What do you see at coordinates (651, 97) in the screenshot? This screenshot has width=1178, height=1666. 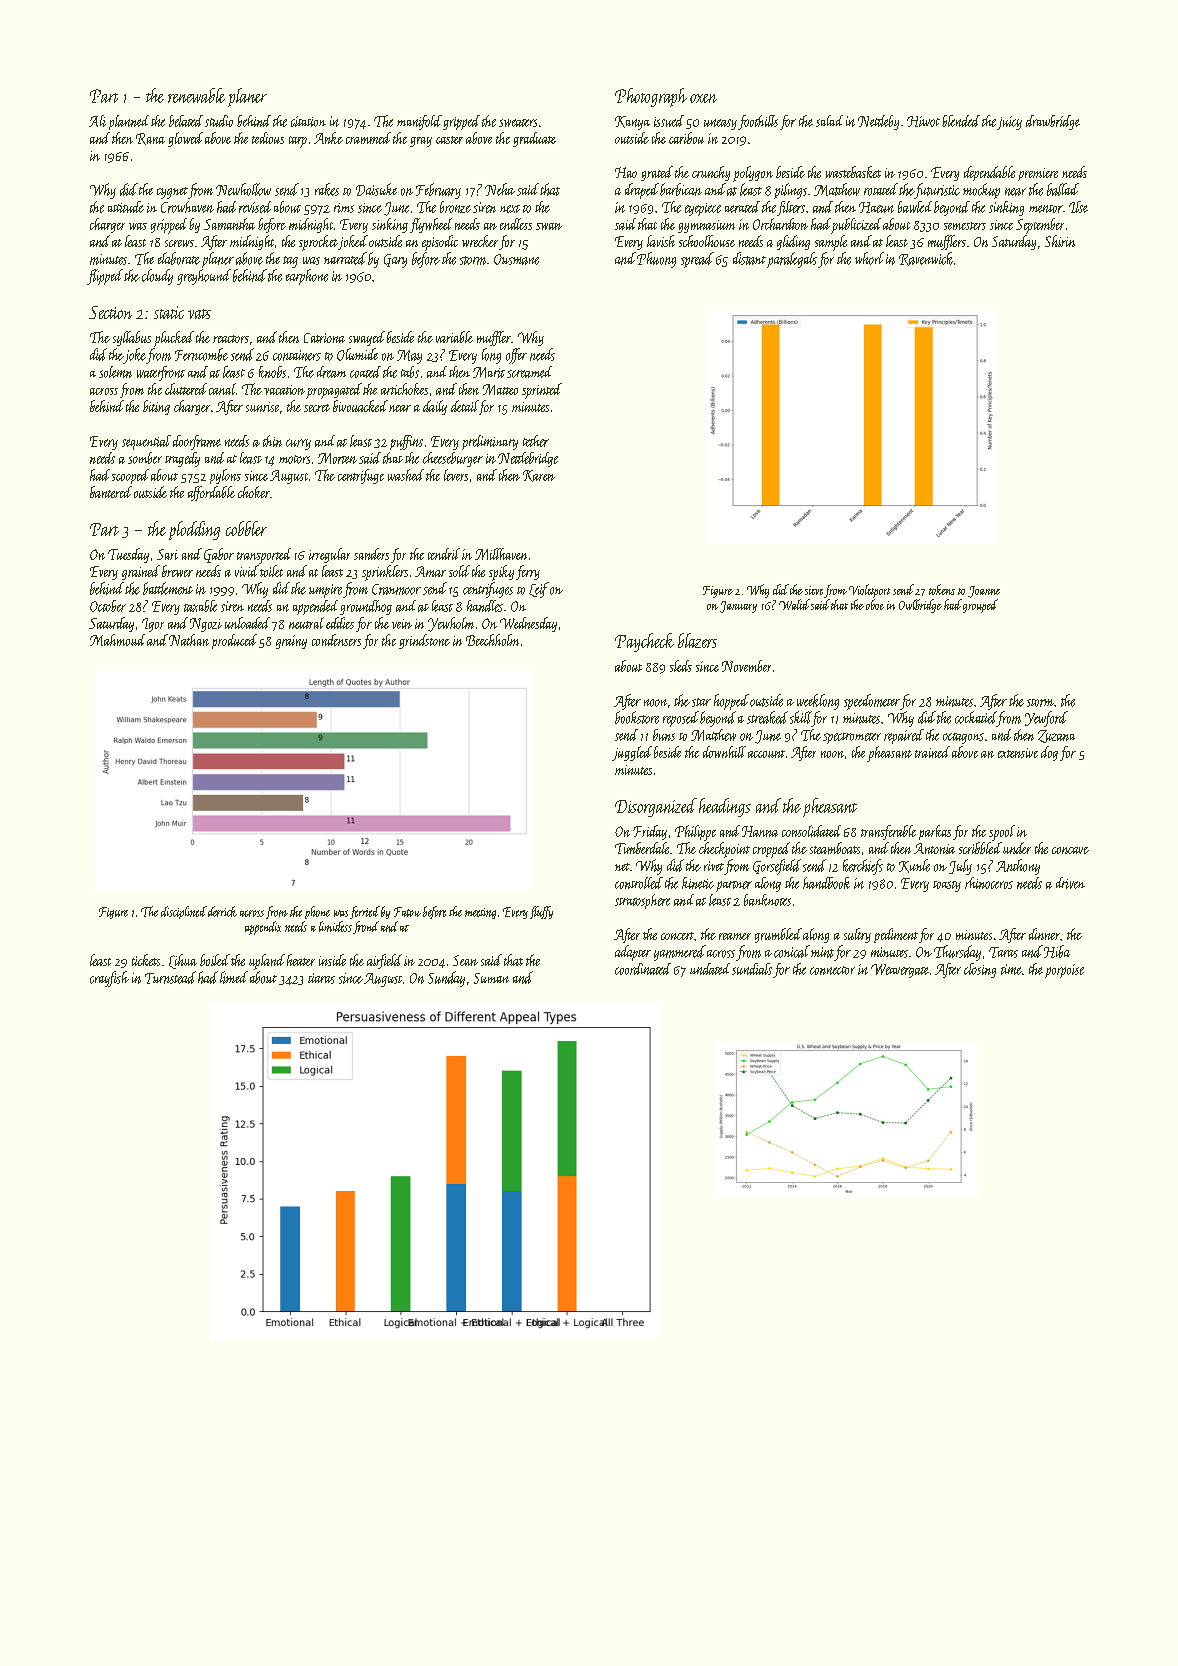 I see `Photograph` at bounding box center [651, 97].
